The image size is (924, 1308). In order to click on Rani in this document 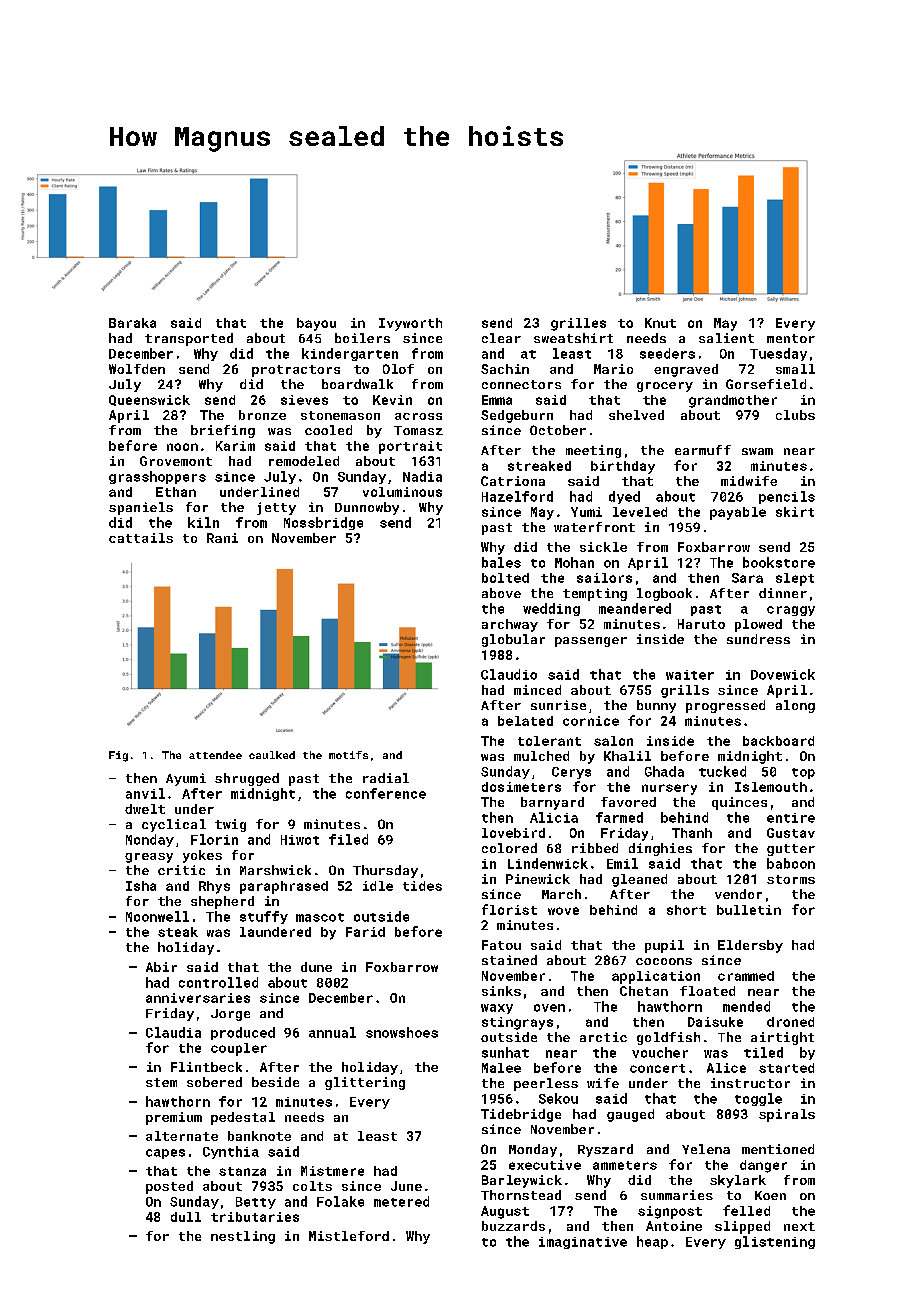, I will do `click(222, 538)`.
